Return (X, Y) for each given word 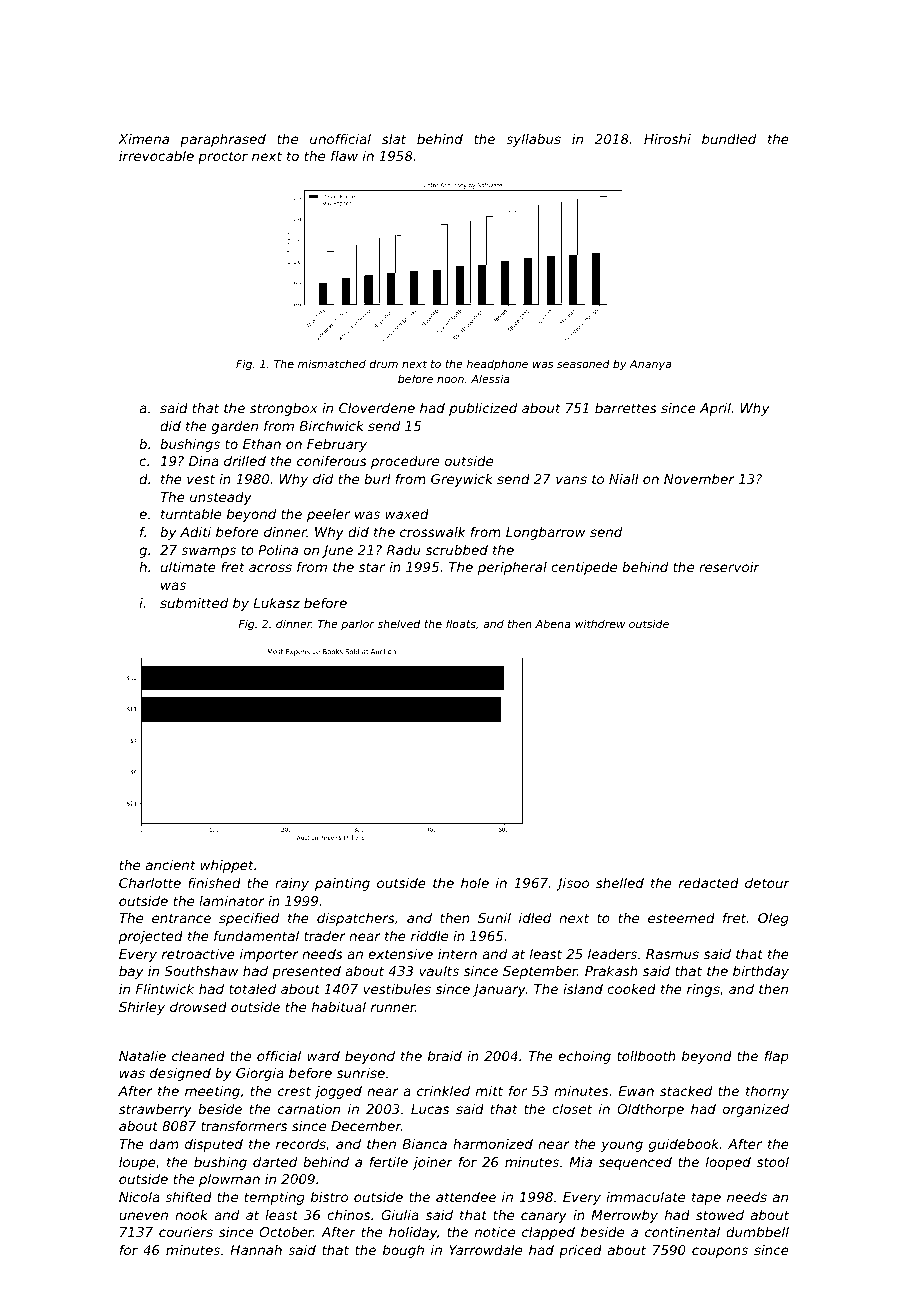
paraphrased (223, 140)
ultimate (188, 566)
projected (151, 937)
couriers (186, 1231)
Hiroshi (667, 138)
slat (394, 139)
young (622, 1146)
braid (445, 1055)
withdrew (600, 623)
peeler (328, 515)
